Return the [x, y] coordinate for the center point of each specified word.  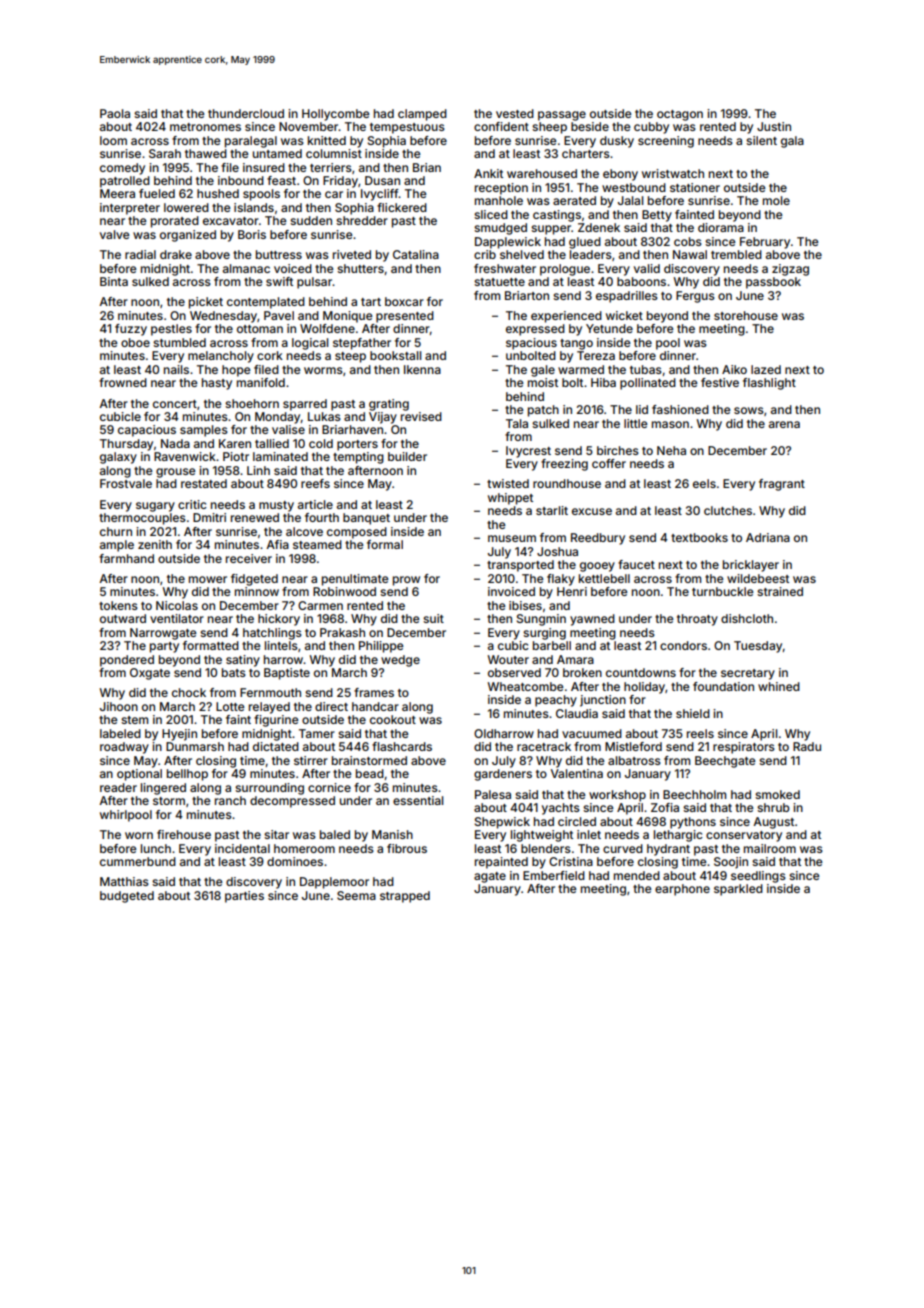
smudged [500, 229]
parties [244, 897]
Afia [277, 544]
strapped [405, 897]
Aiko [734, 369]
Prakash [342, 632]
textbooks [699, 537]
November [309, 126]
